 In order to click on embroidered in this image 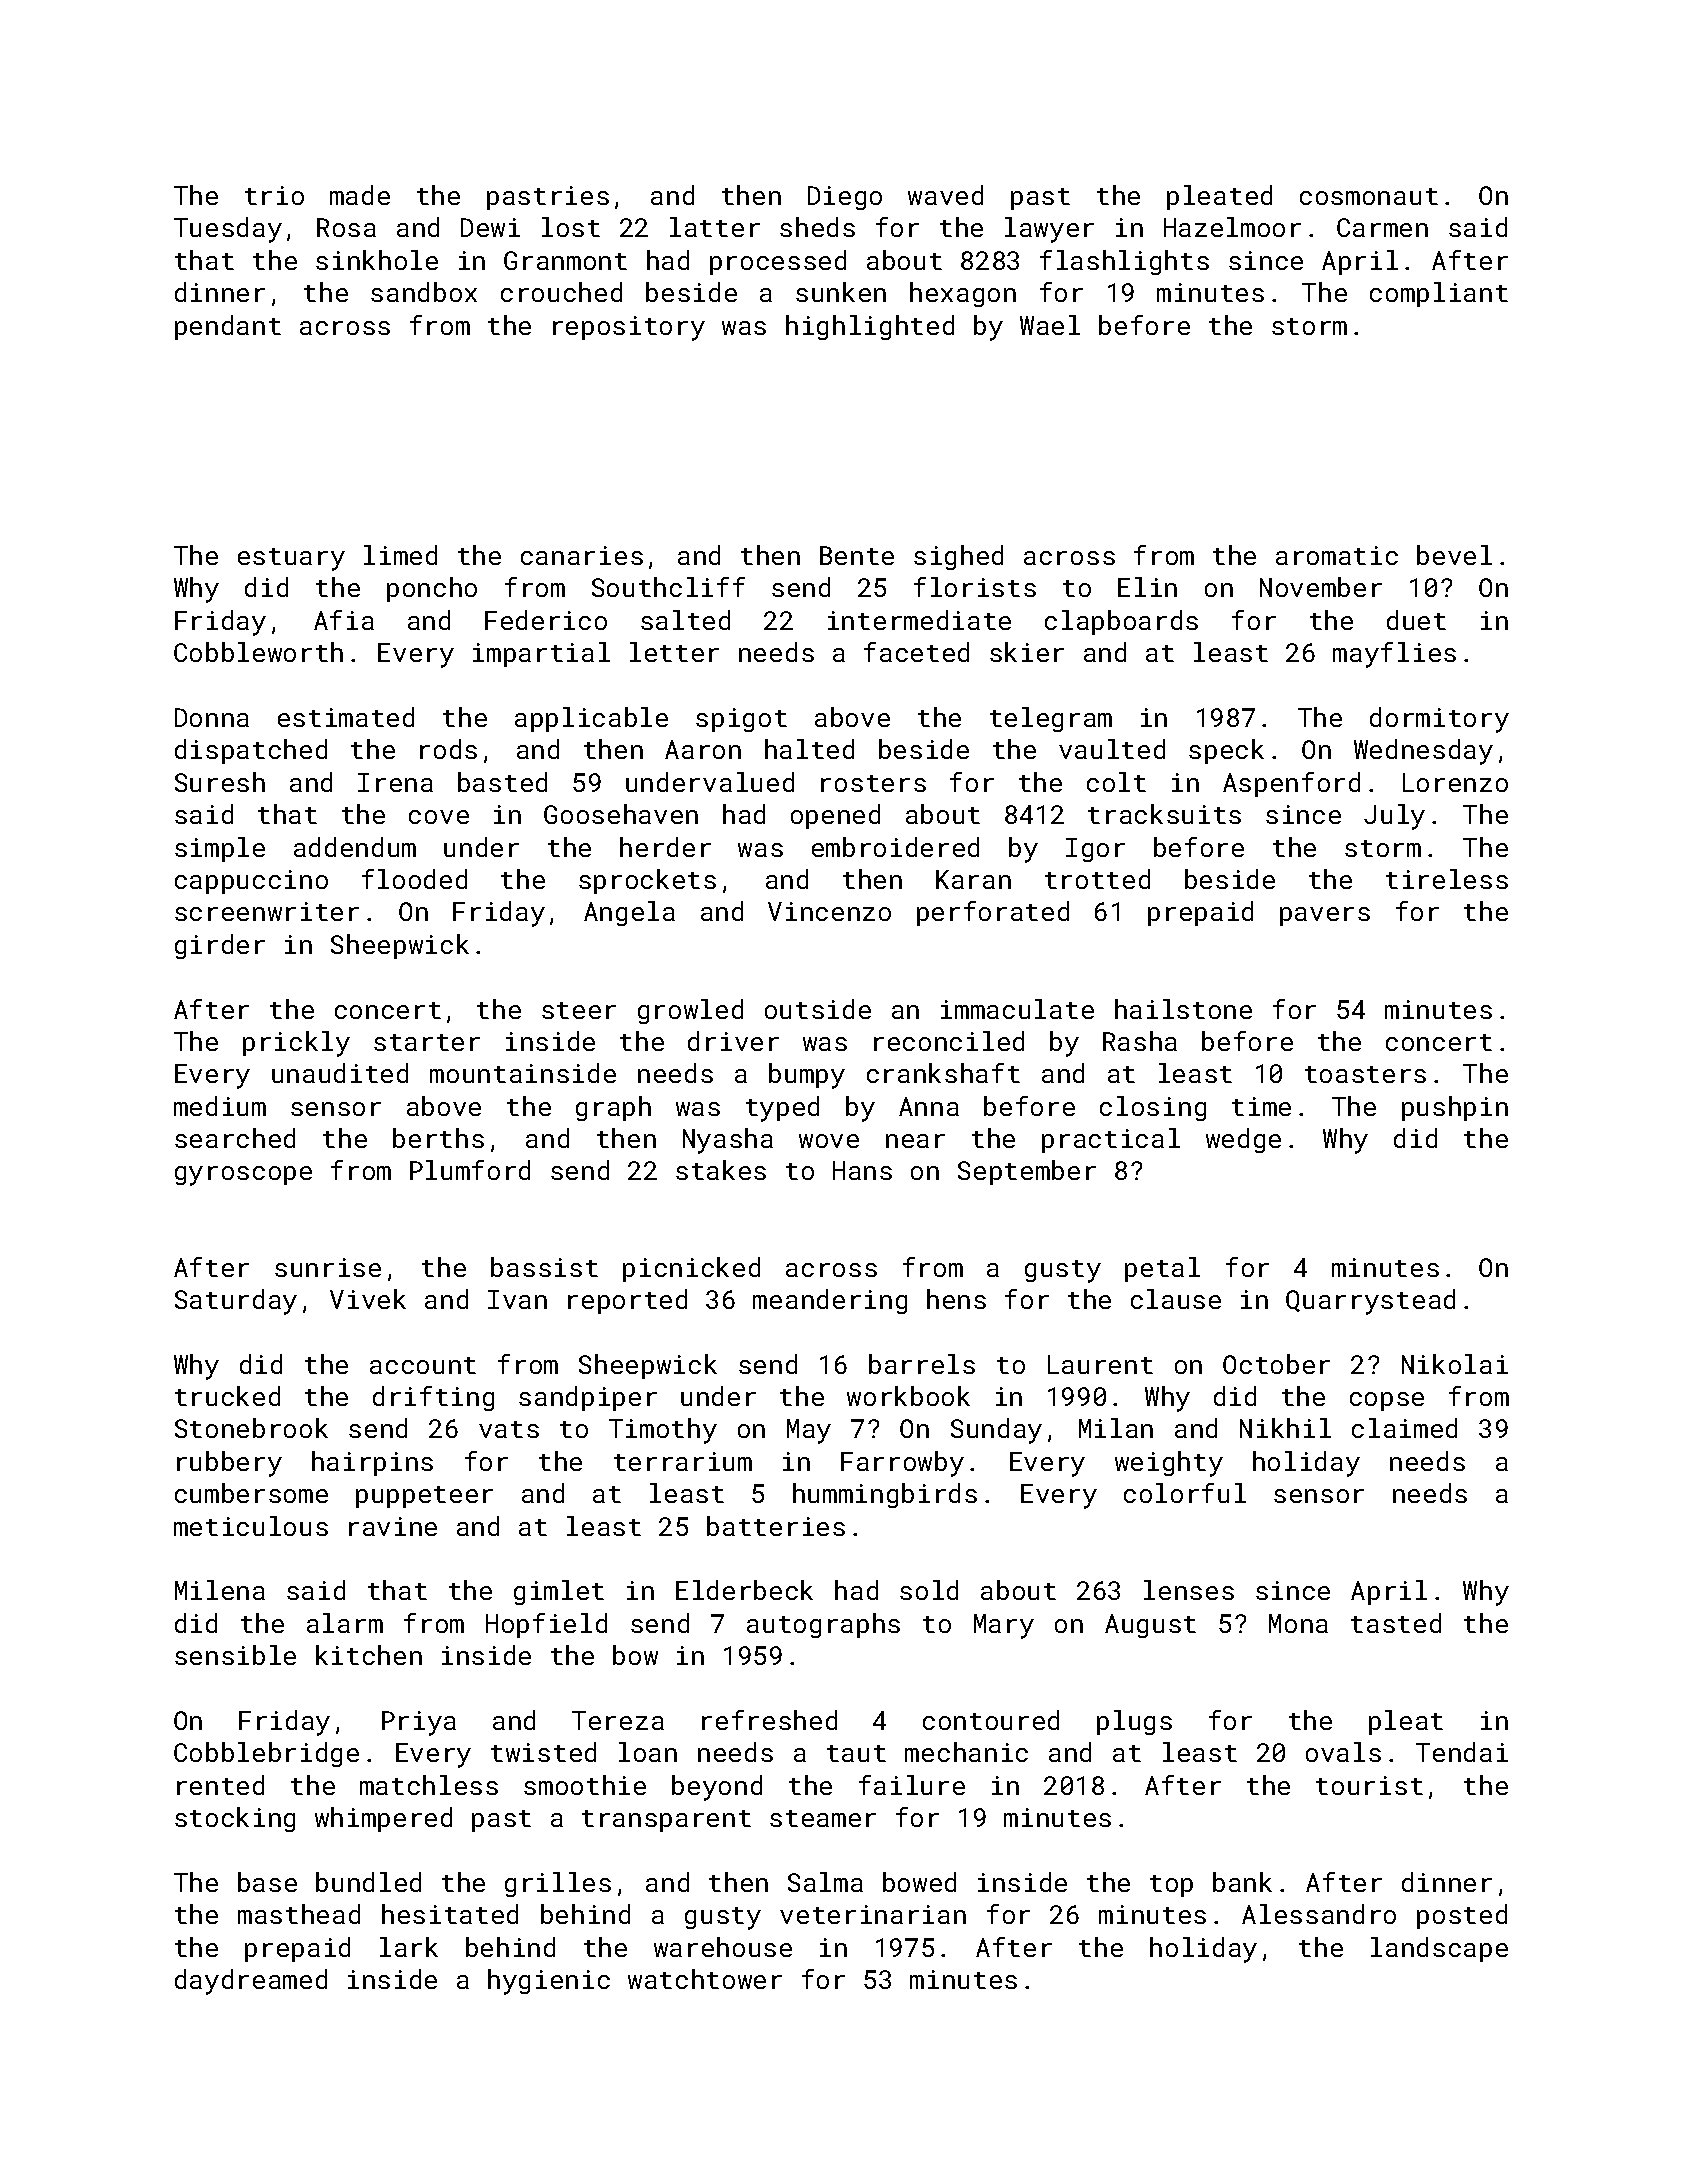, I will do `click(895, 847)`.
